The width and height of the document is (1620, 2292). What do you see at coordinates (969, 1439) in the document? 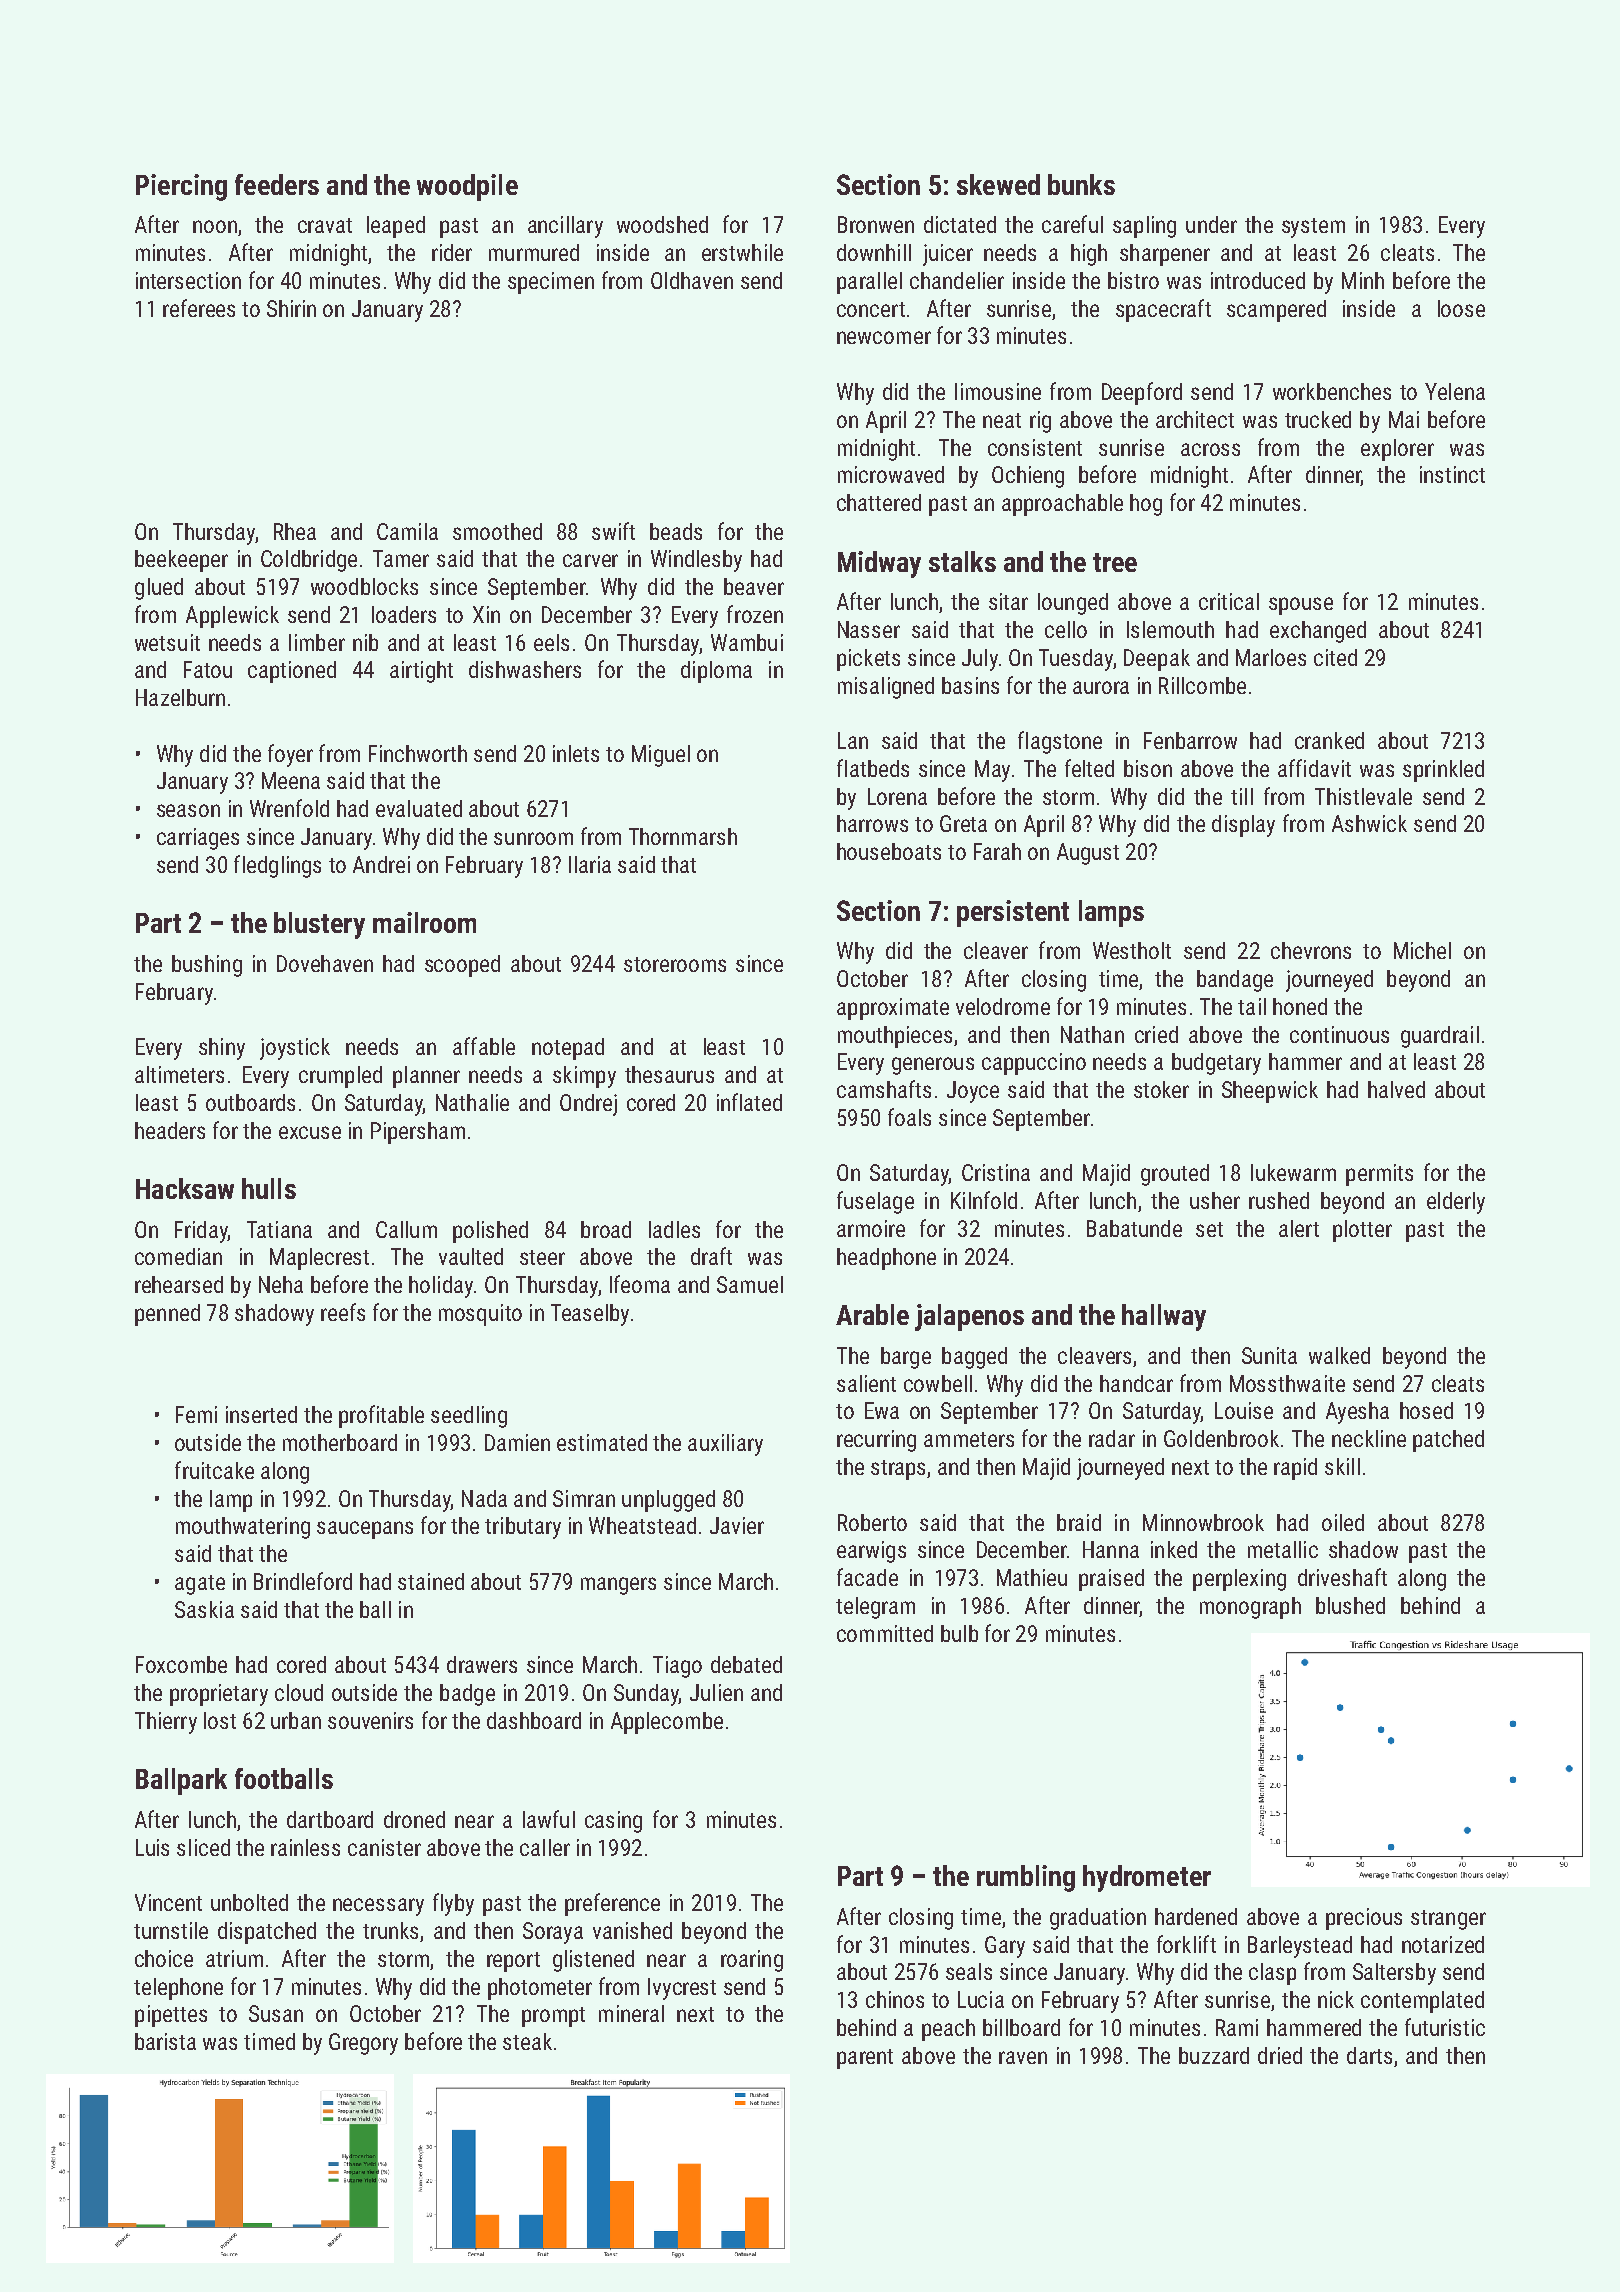
I see `ammeters` at bounding box center [969, 1439].
